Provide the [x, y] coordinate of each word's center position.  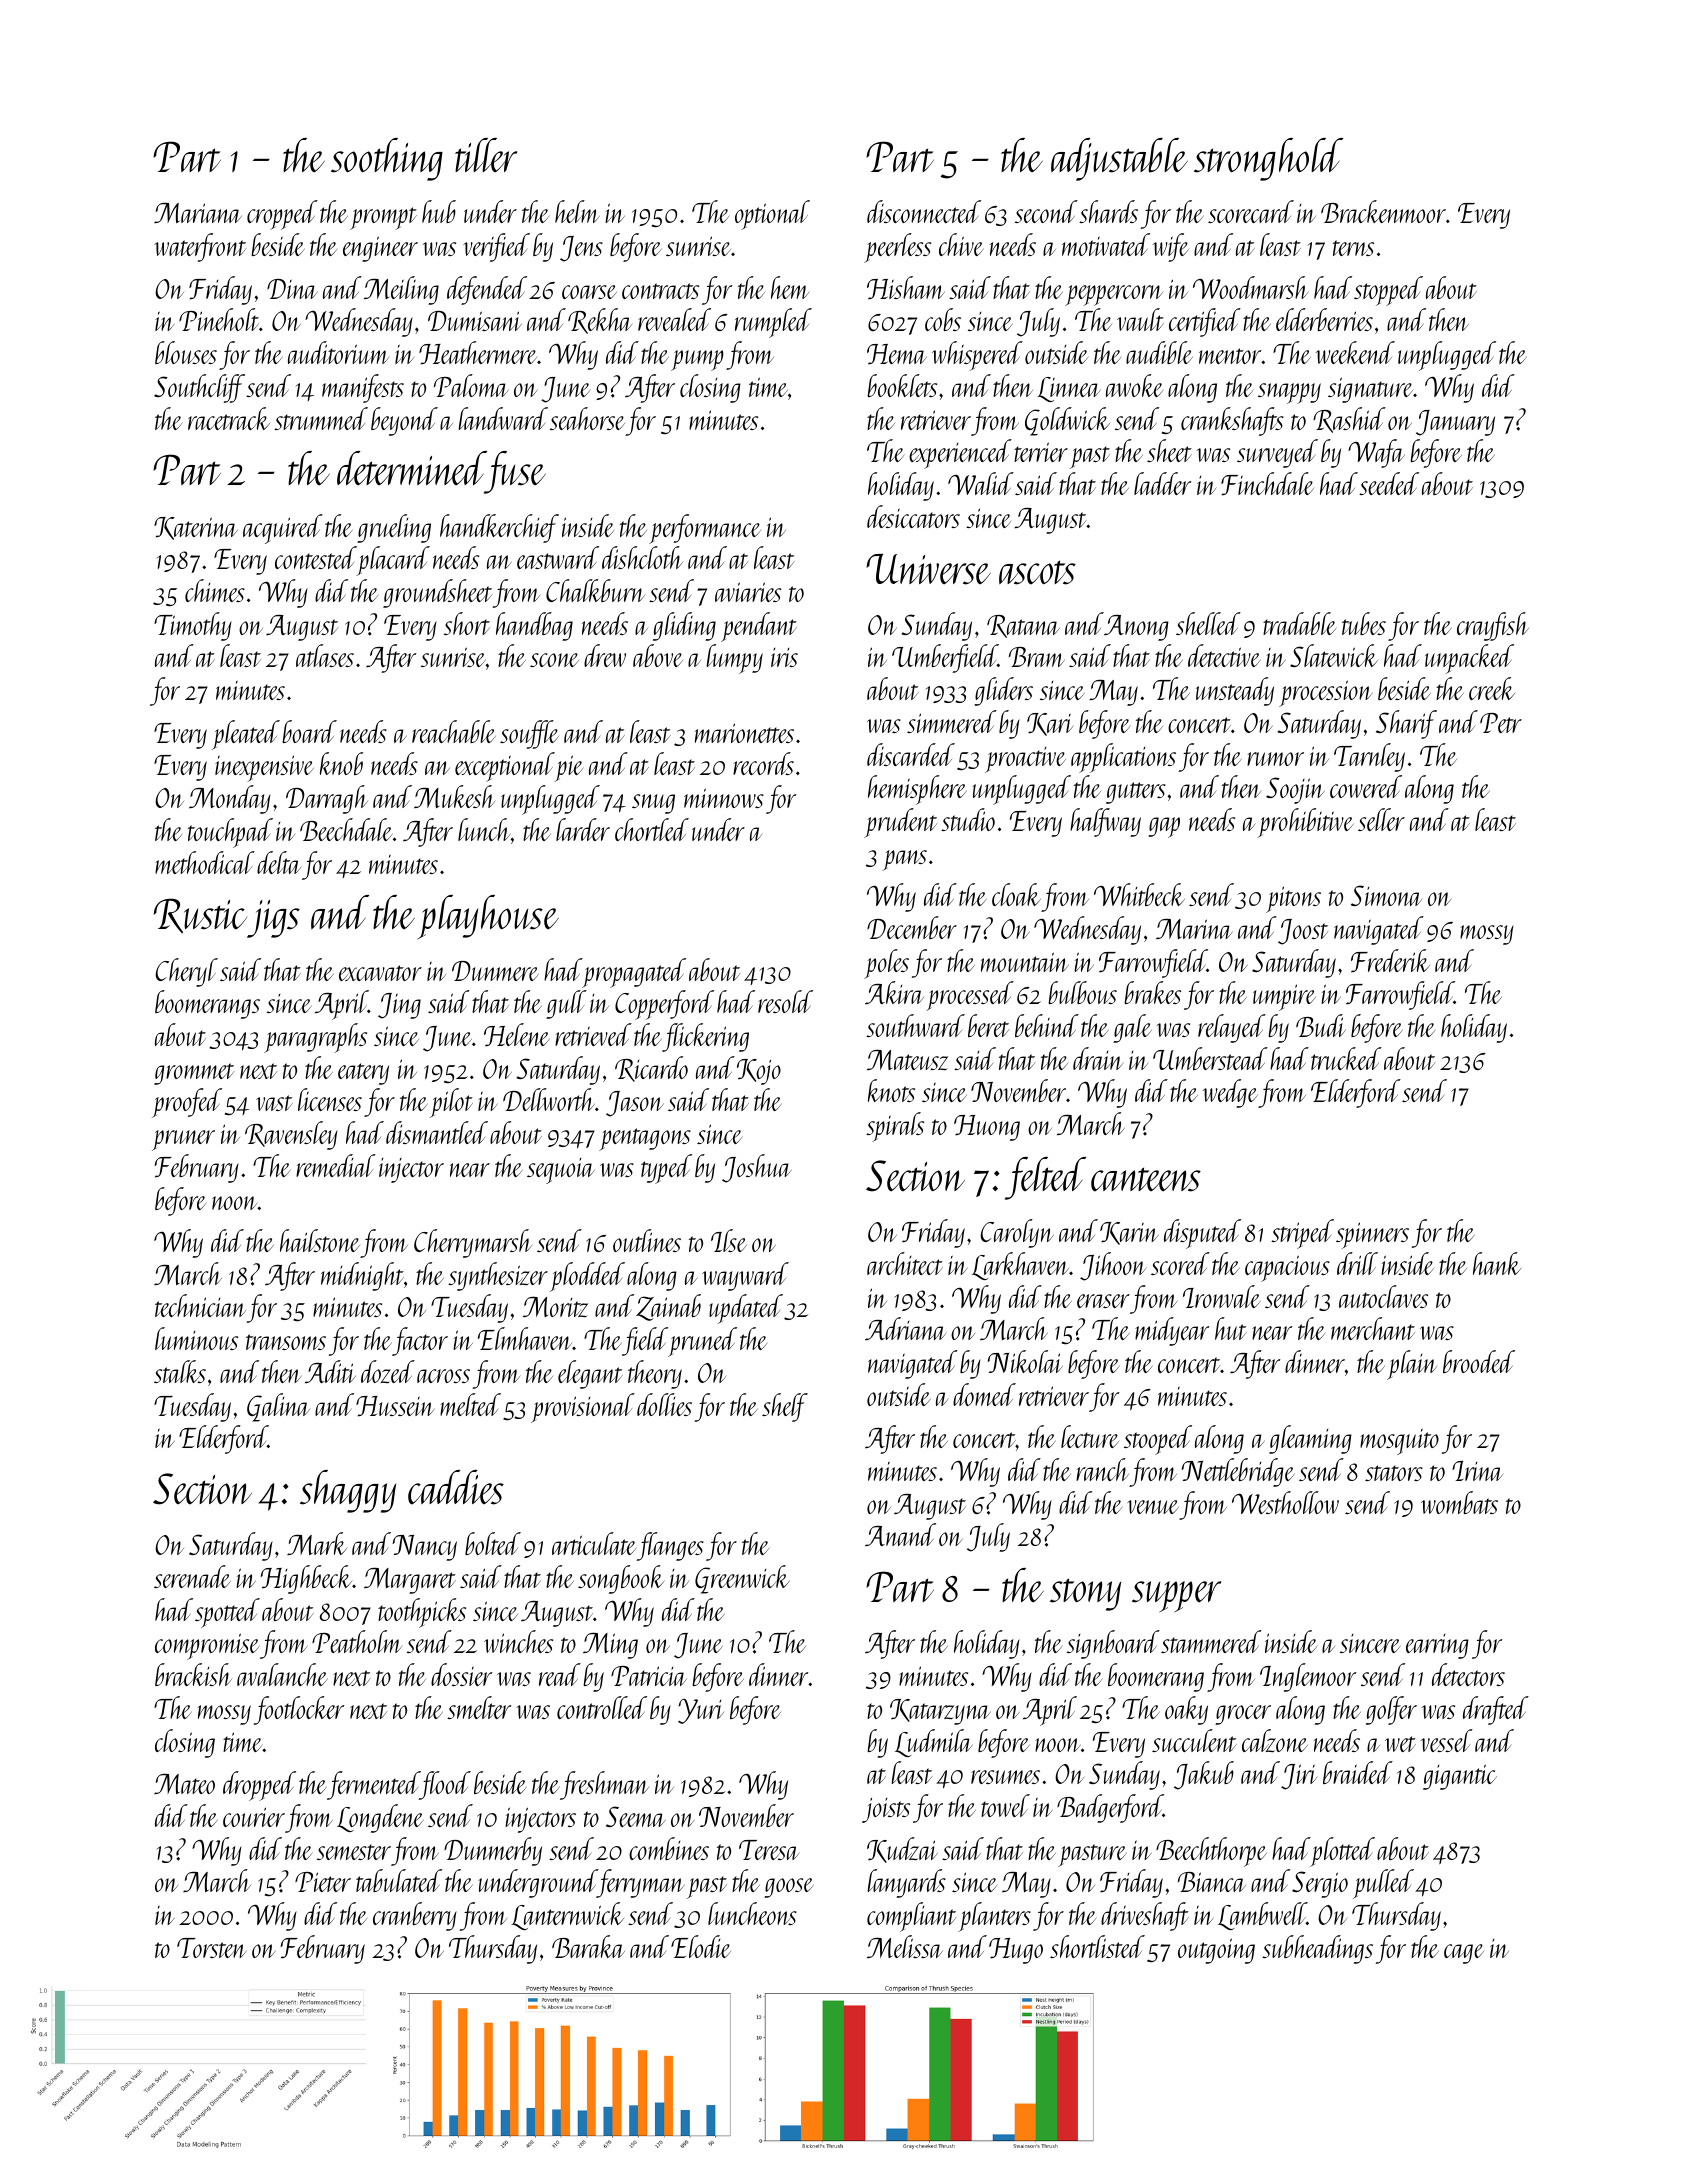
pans [904, 860]
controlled [602, 1707]
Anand [900, 1534]
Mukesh [454, 796]
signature [1370, 390]
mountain [1025, 962]
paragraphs [315, 1038]
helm [577, 211]
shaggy [348, 1491]
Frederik [1390, 960]
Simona [1386, 895]
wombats [1459, 1502]
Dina [292, 289]
